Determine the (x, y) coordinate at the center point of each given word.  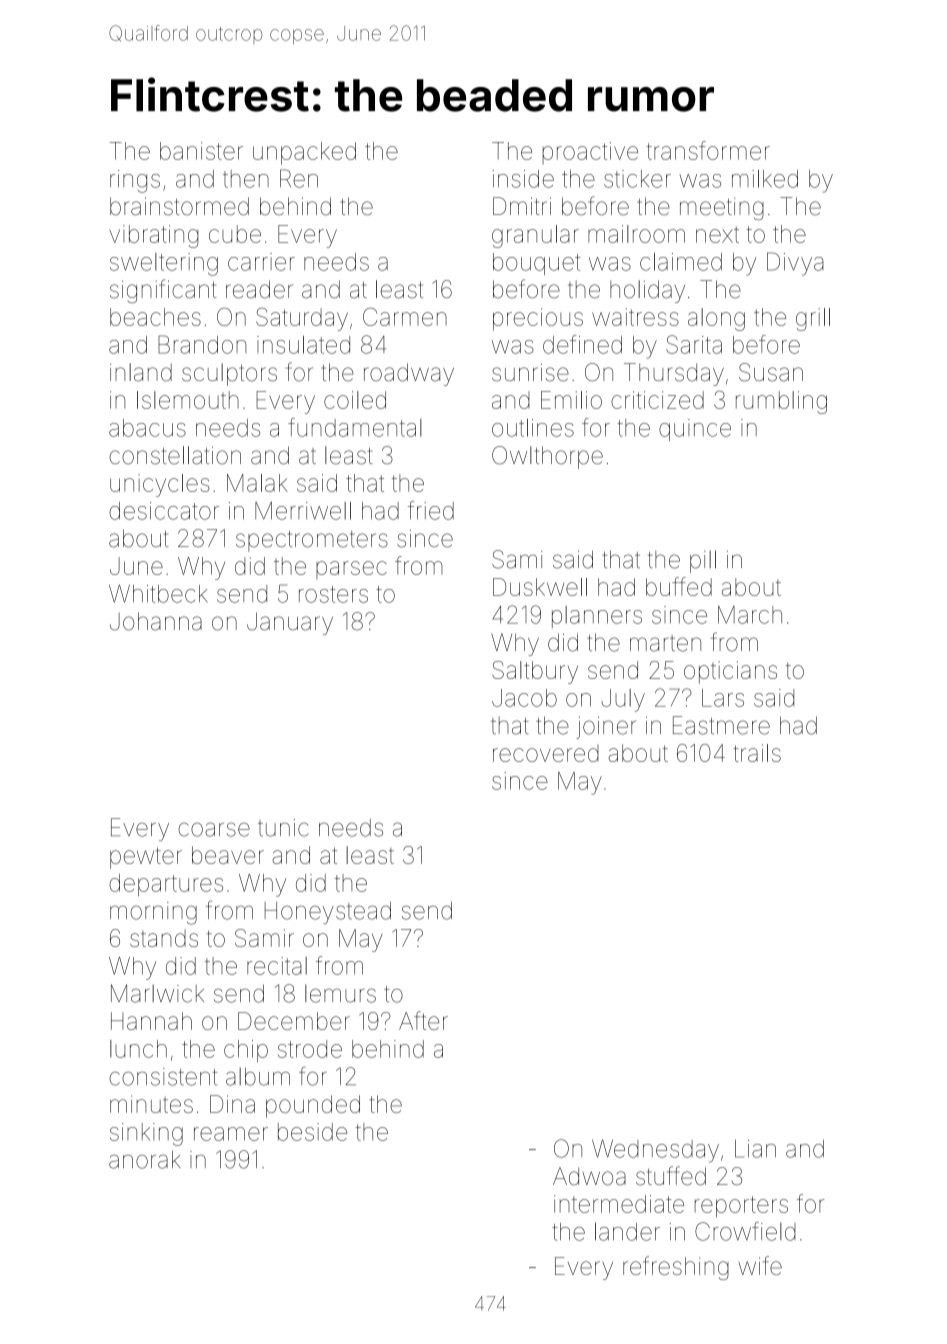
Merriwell (303, 511)
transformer (708, 150)
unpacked (304, 153)
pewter (146, 858)
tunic (283, 828)
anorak (144, 1159)
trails (757, 753)
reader (259, 289)
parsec (351, 570)
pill (703, 561)
